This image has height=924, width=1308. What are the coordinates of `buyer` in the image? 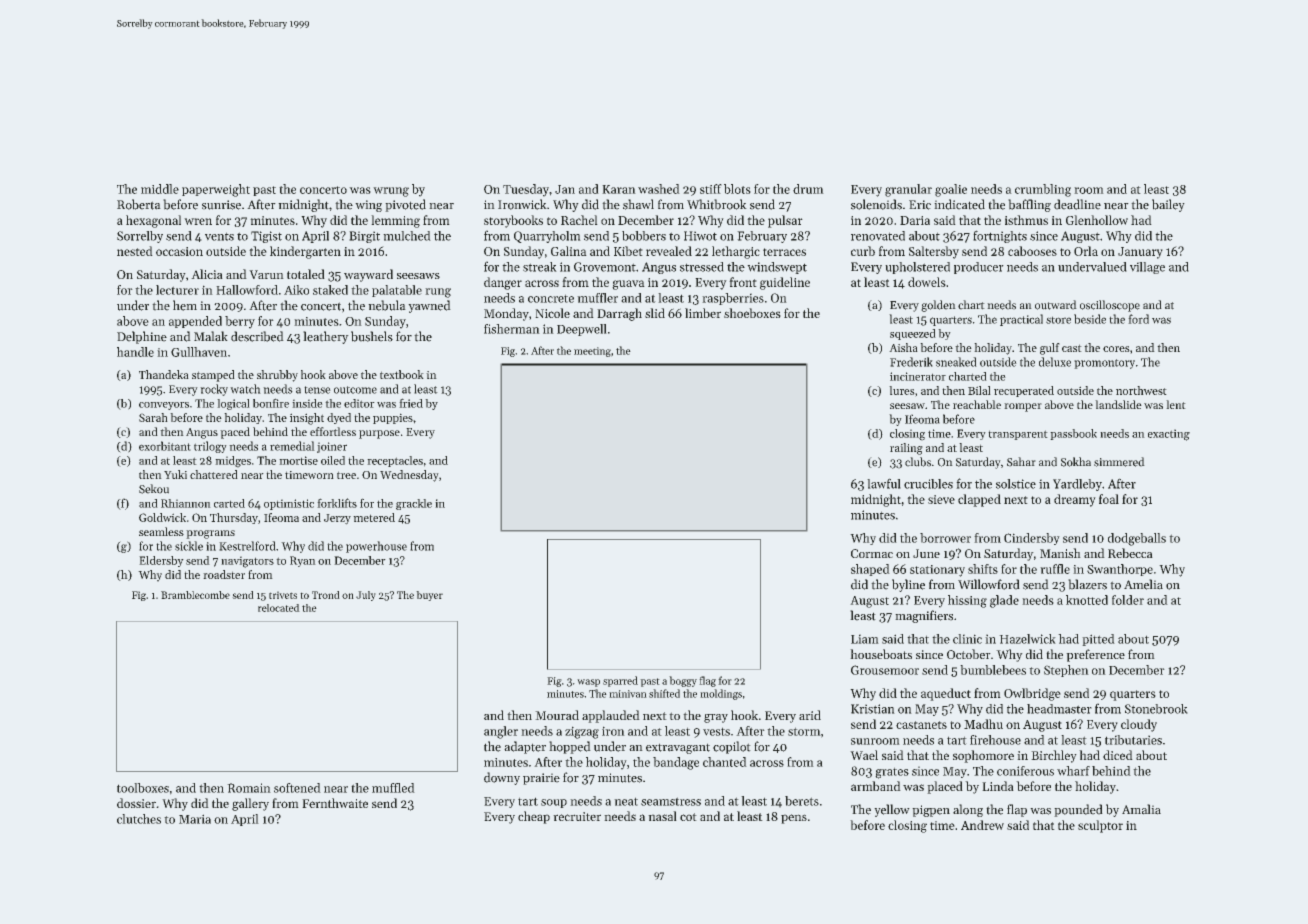 It's located at (429, 596).
